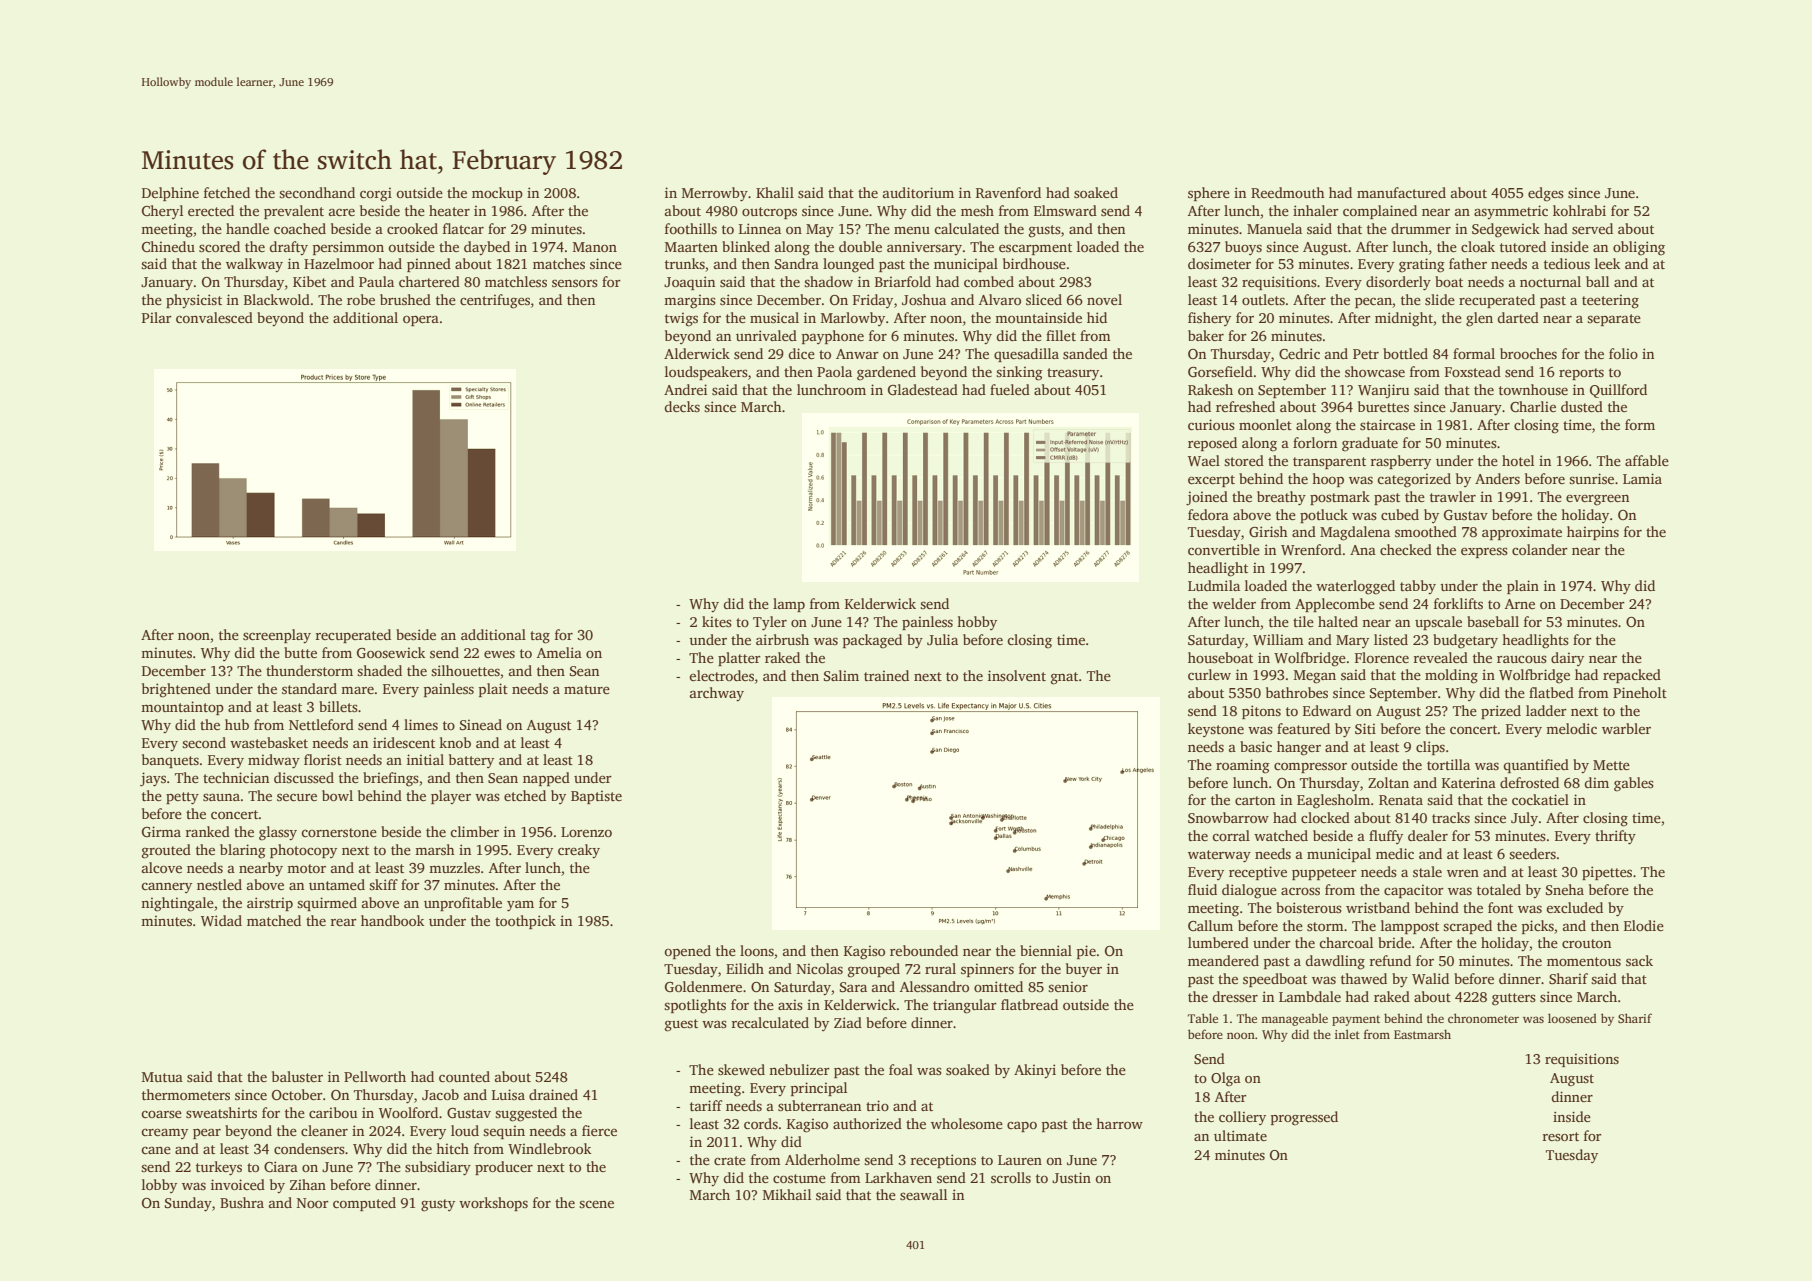 This image has width=1812, height=1281. I want to click on Noor, so click(313, 1203).
